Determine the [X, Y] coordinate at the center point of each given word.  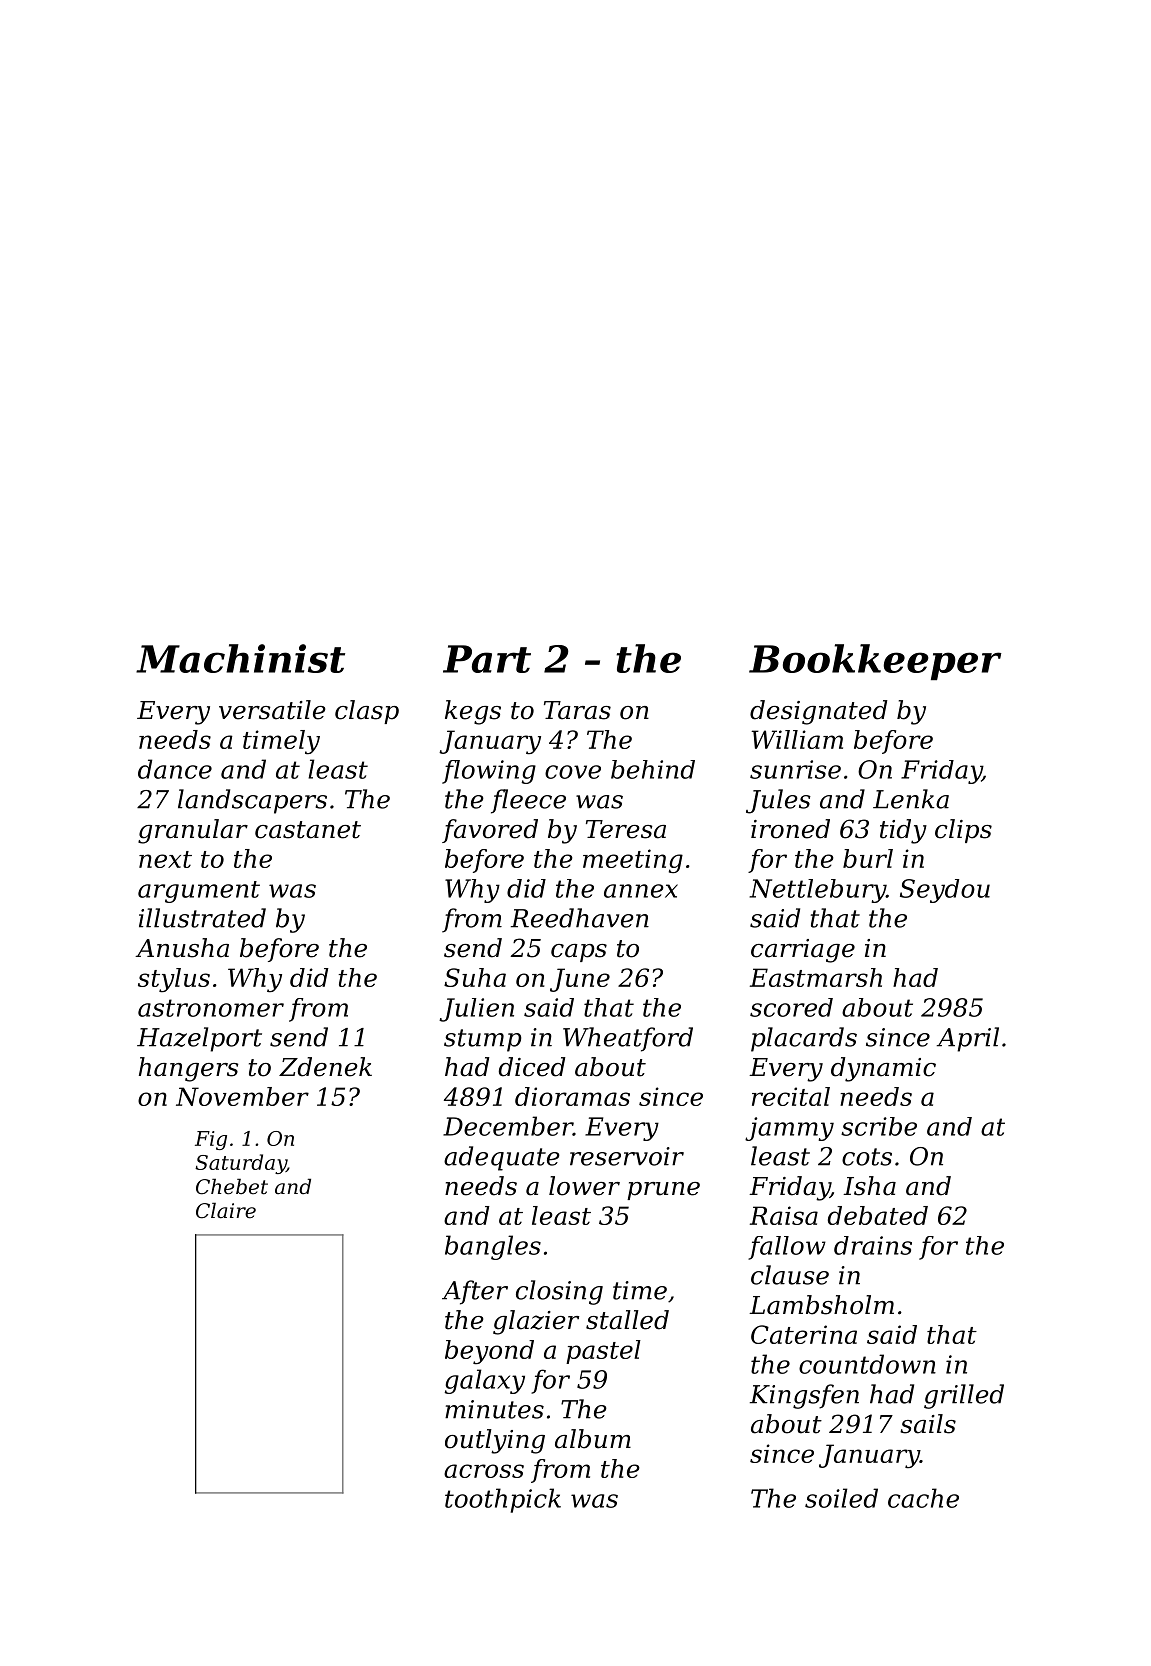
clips [963, 831]
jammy [789, 1129]
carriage [803, 951]
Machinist [240, 658]
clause [790, 1275]
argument [199, 892]
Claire [226, 1210]
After [475, 1292]
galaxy [484, 1381]
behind [653, 769]
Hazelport [199, 1039]
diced [532, 1067]
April [968, 1039]
